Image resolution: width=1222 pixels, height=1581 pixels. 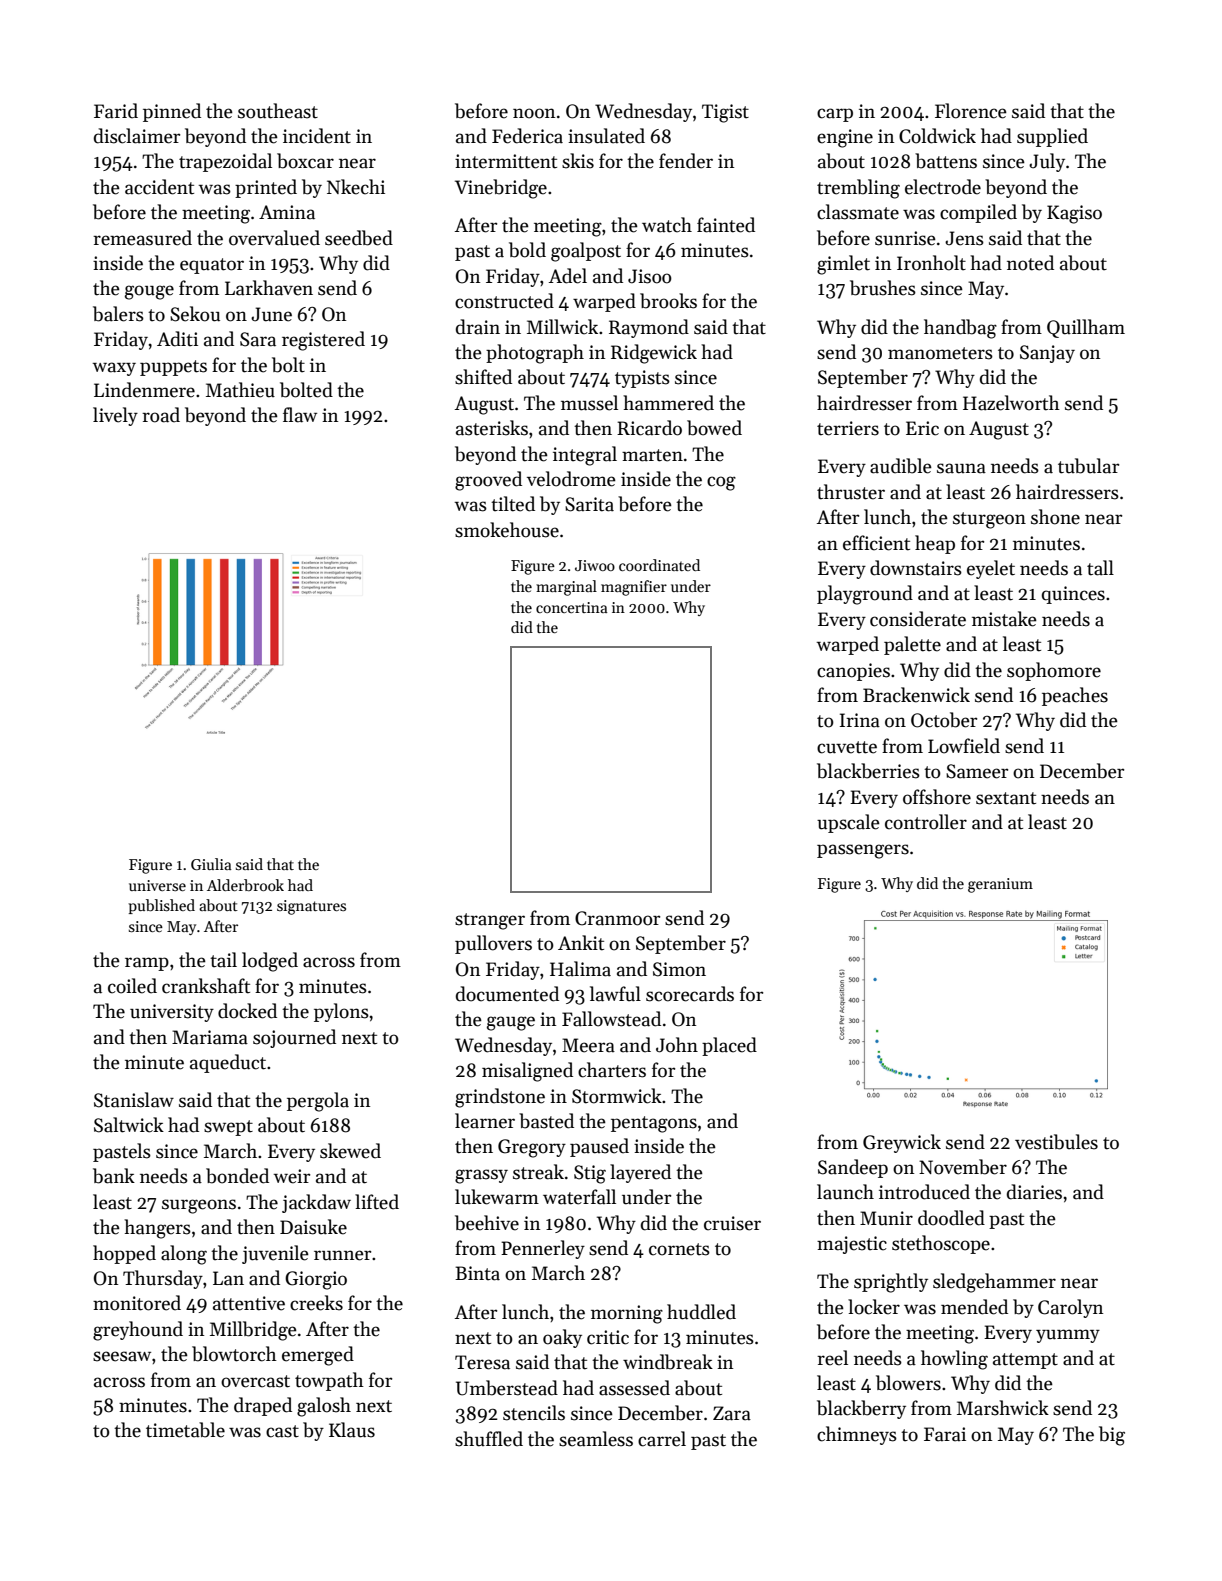 I want to click on Simon, so click(x=679, y=969).
